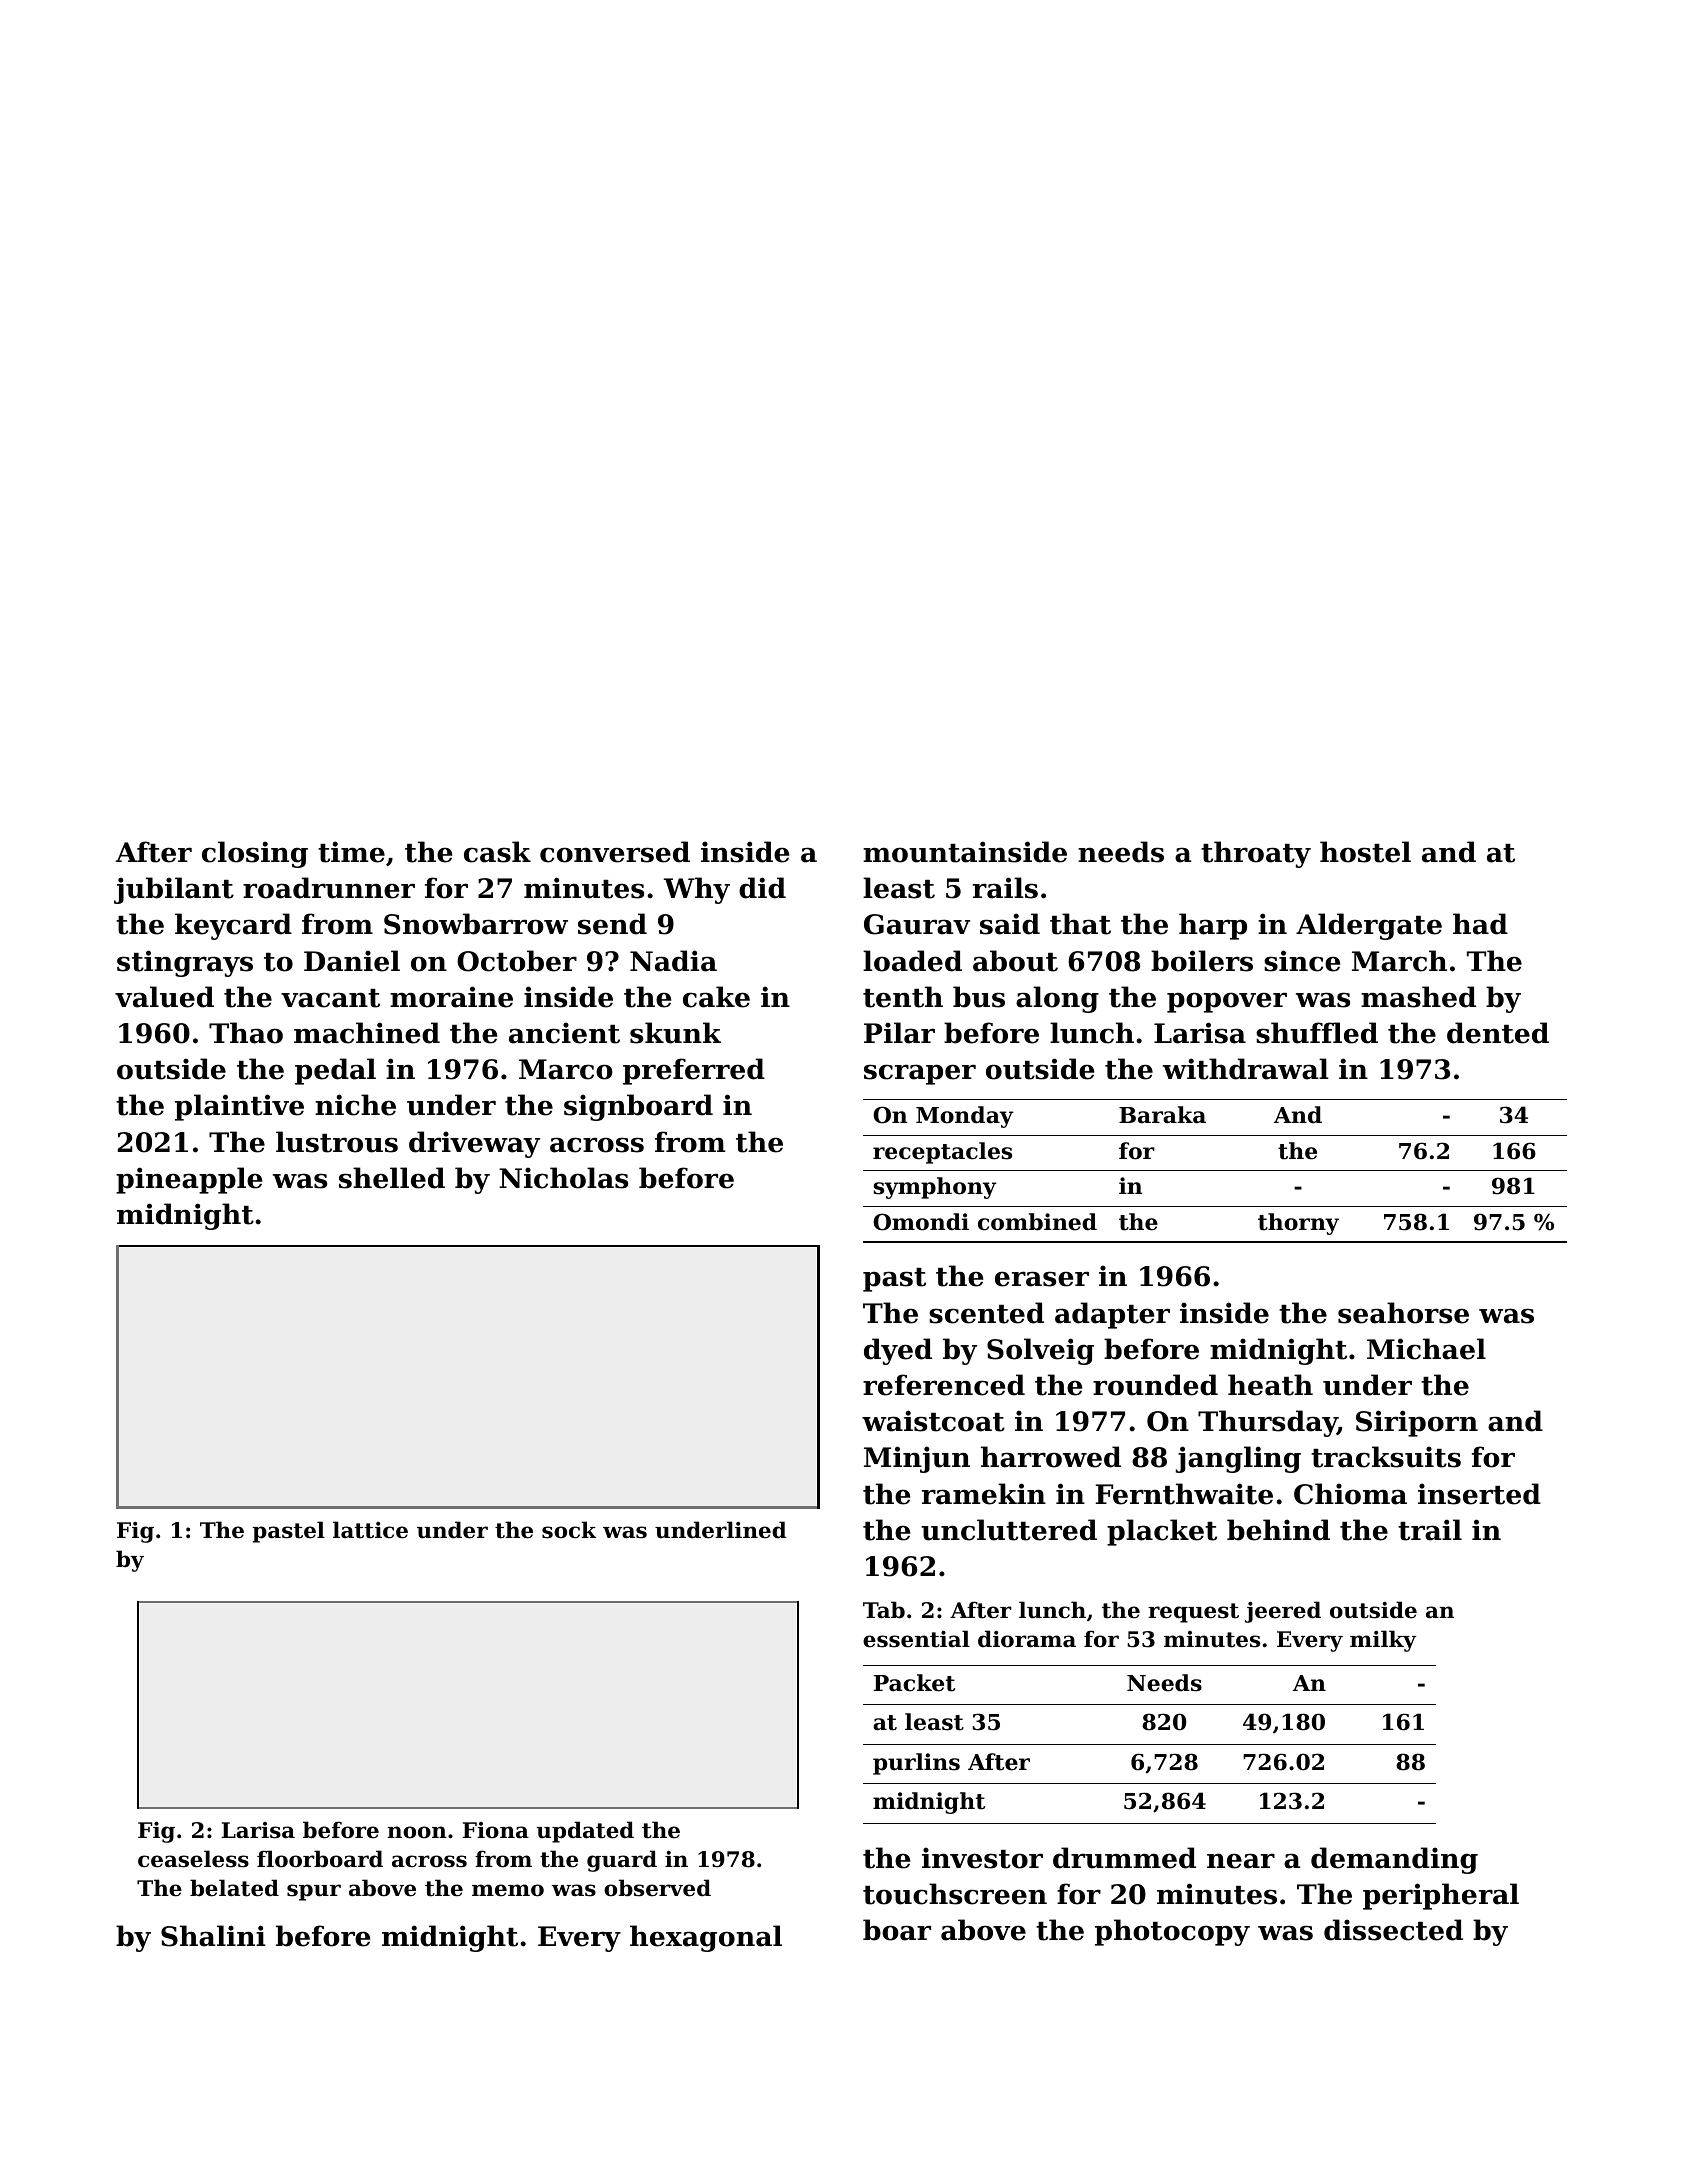  I want to click on sock, so click(569, 1530).
